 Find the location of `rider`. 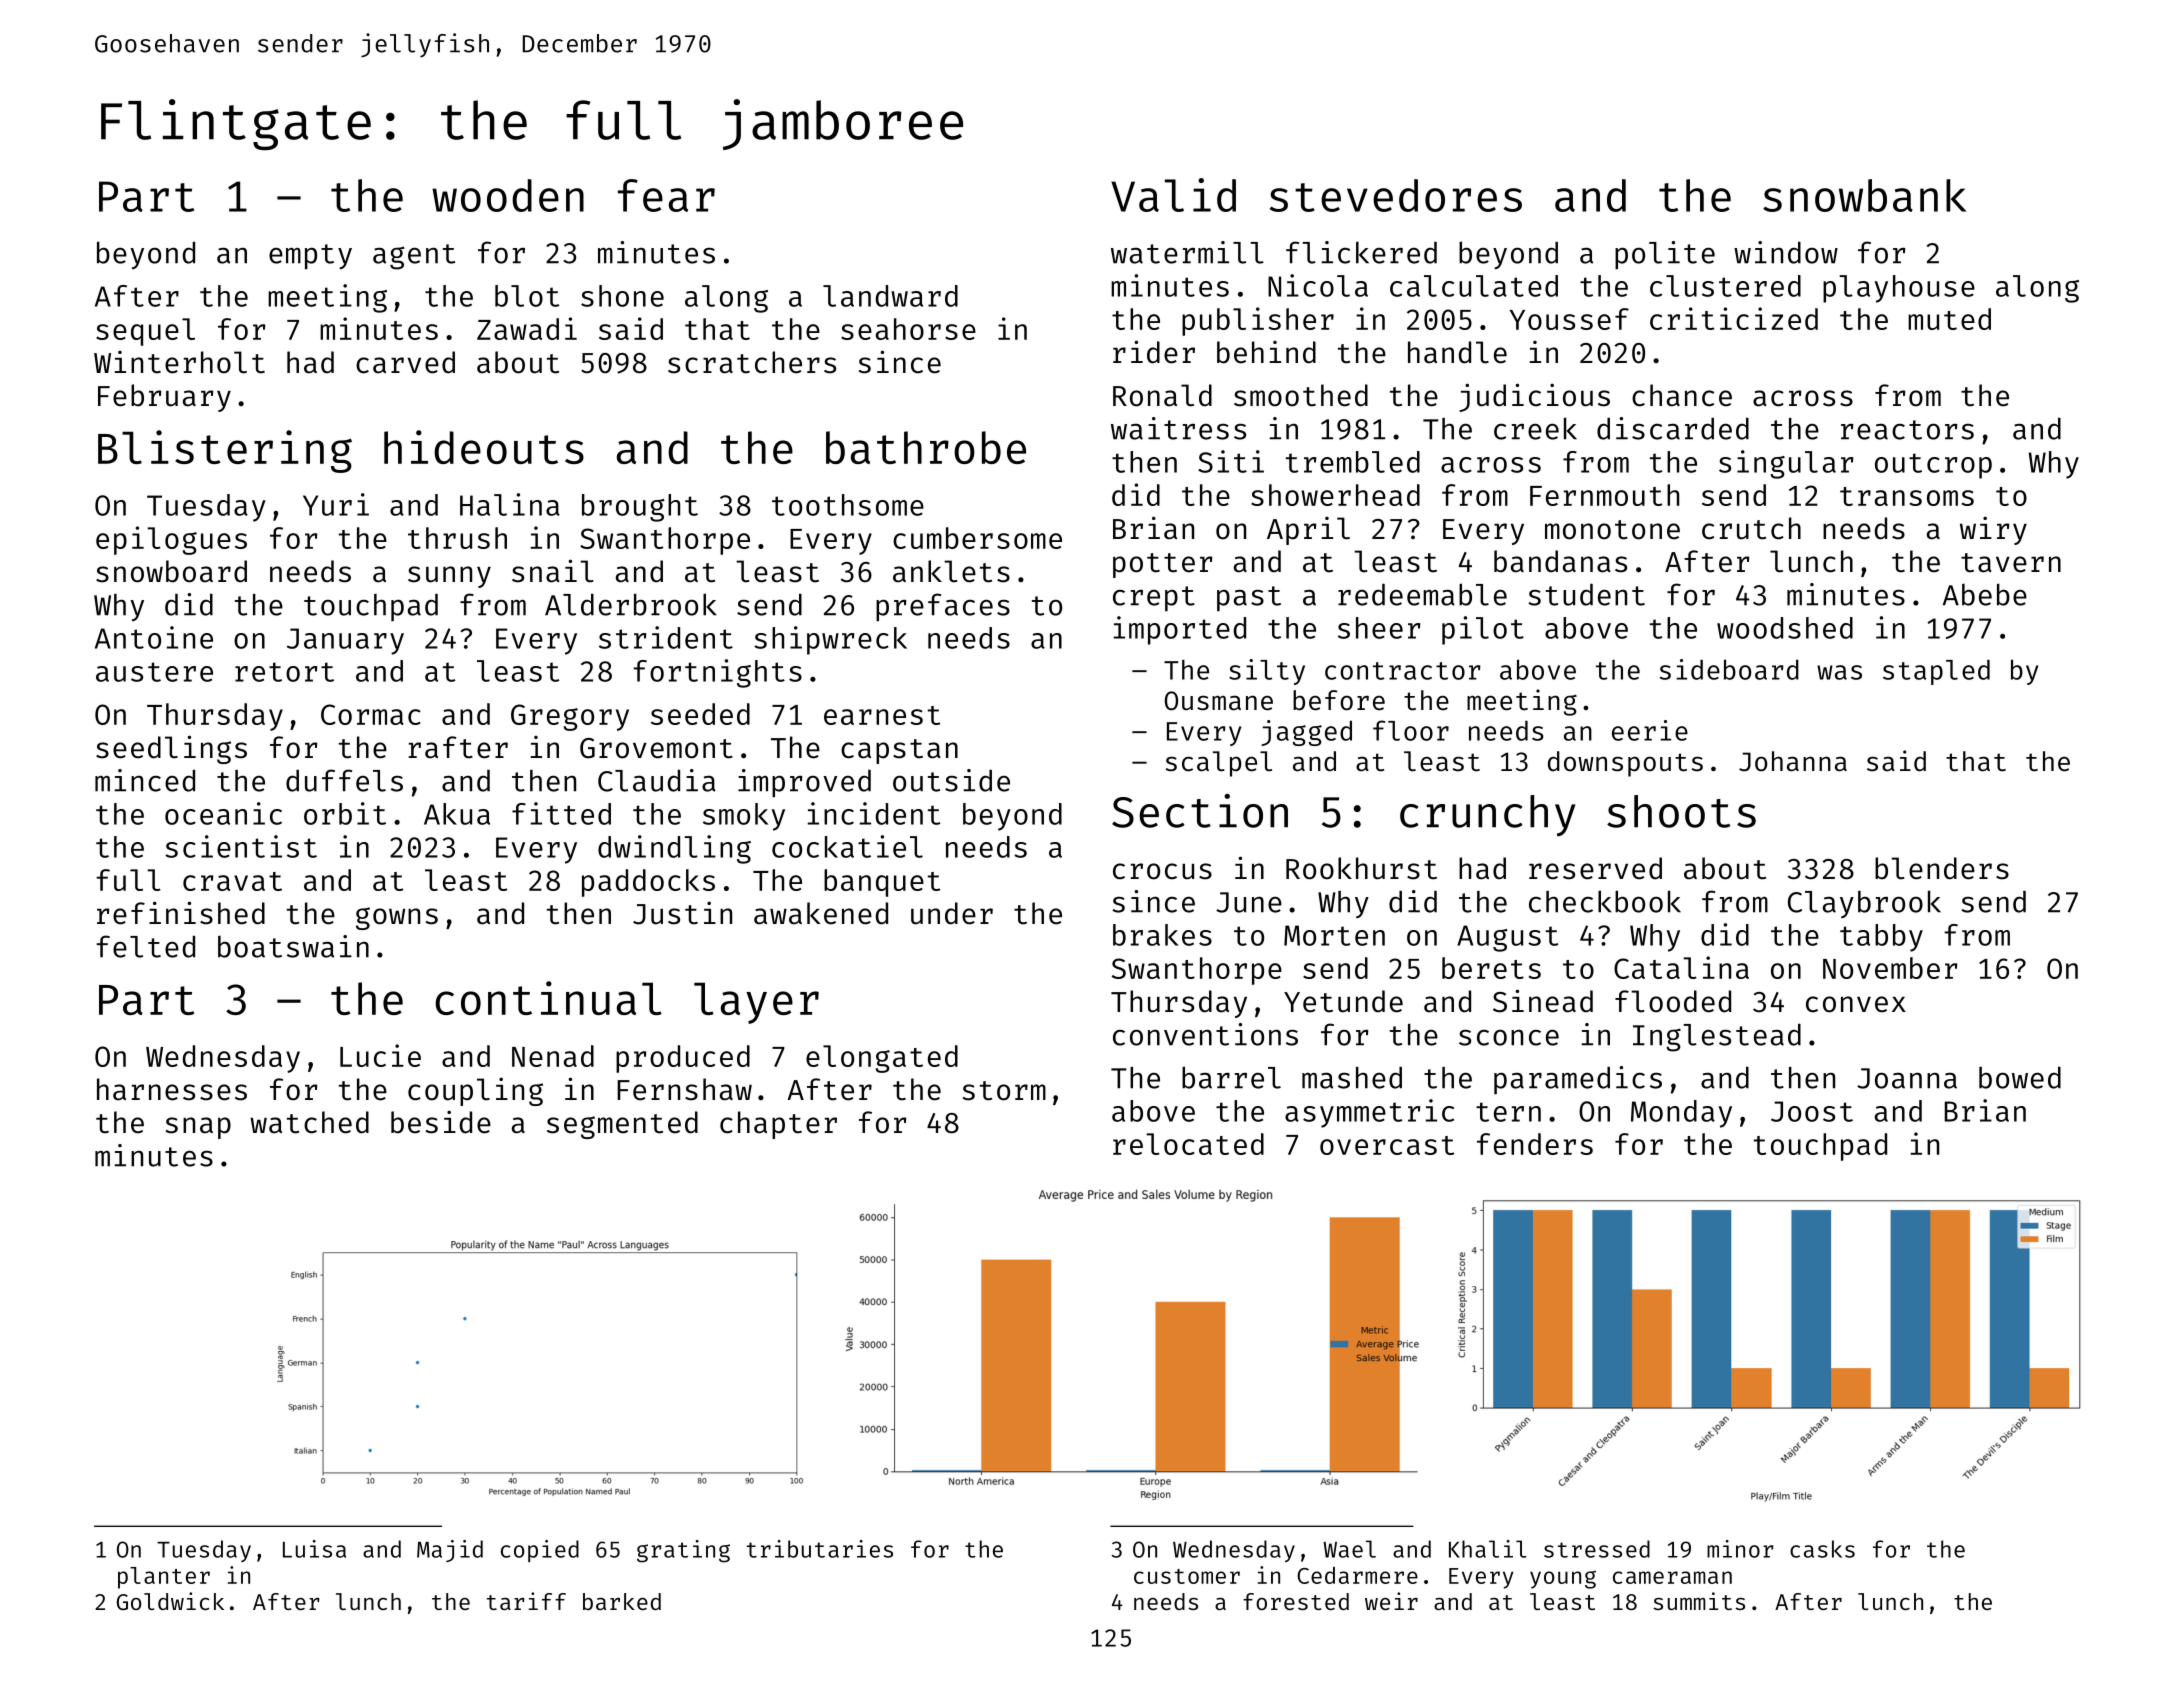

rider is located at coordinates (1154, 352).
